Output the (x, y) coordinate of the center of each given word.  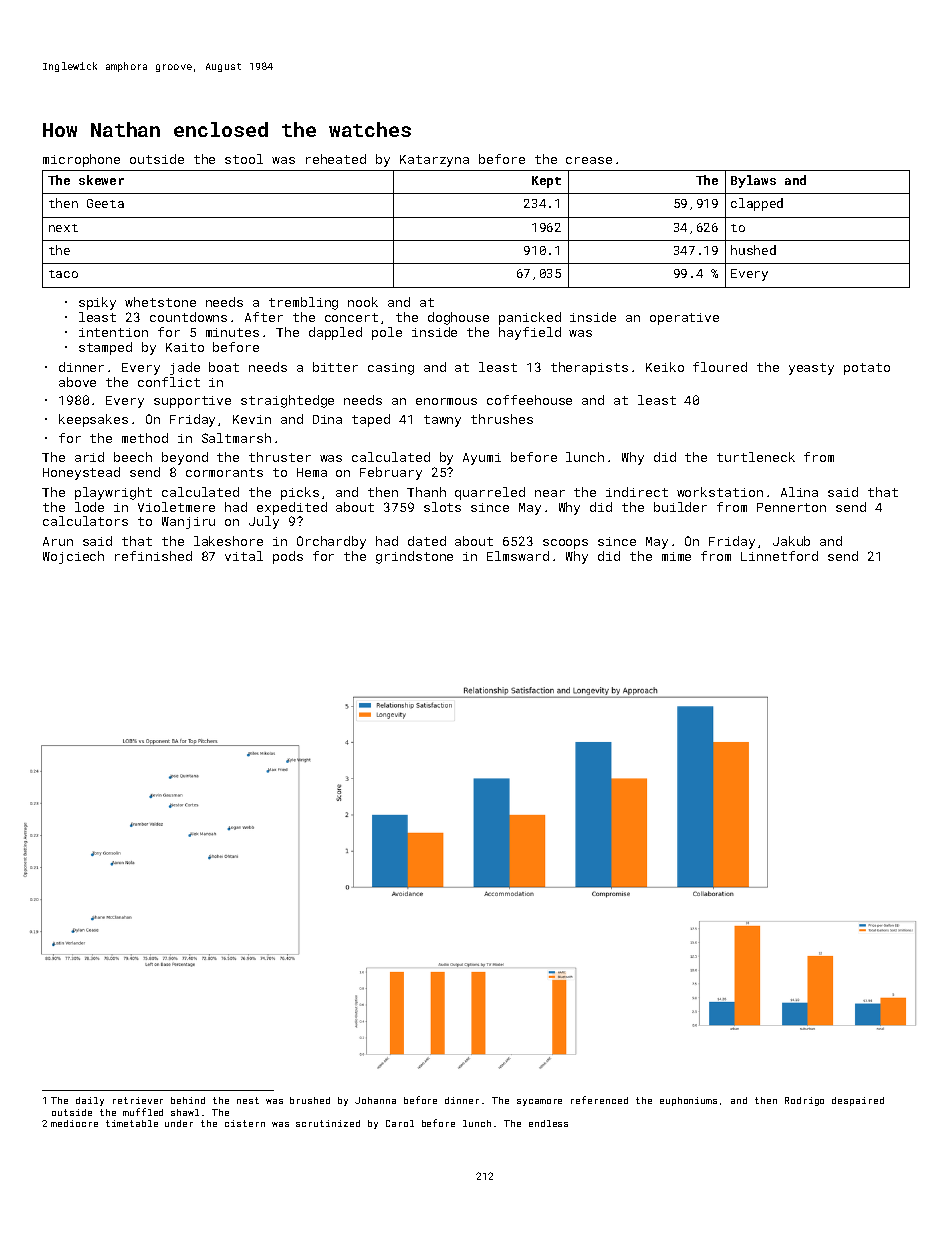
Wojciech (73, 557)
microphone (81, 160)
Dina (327, 419)
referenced (599, 1100)
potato (867, 369)
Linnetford (779, 556)
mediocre (74, 1123)
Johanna (375, 1100)
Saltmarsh (236, 438)
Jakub (791, 541)
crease (589, 160)
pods (288, 557)
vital (244, 556)
